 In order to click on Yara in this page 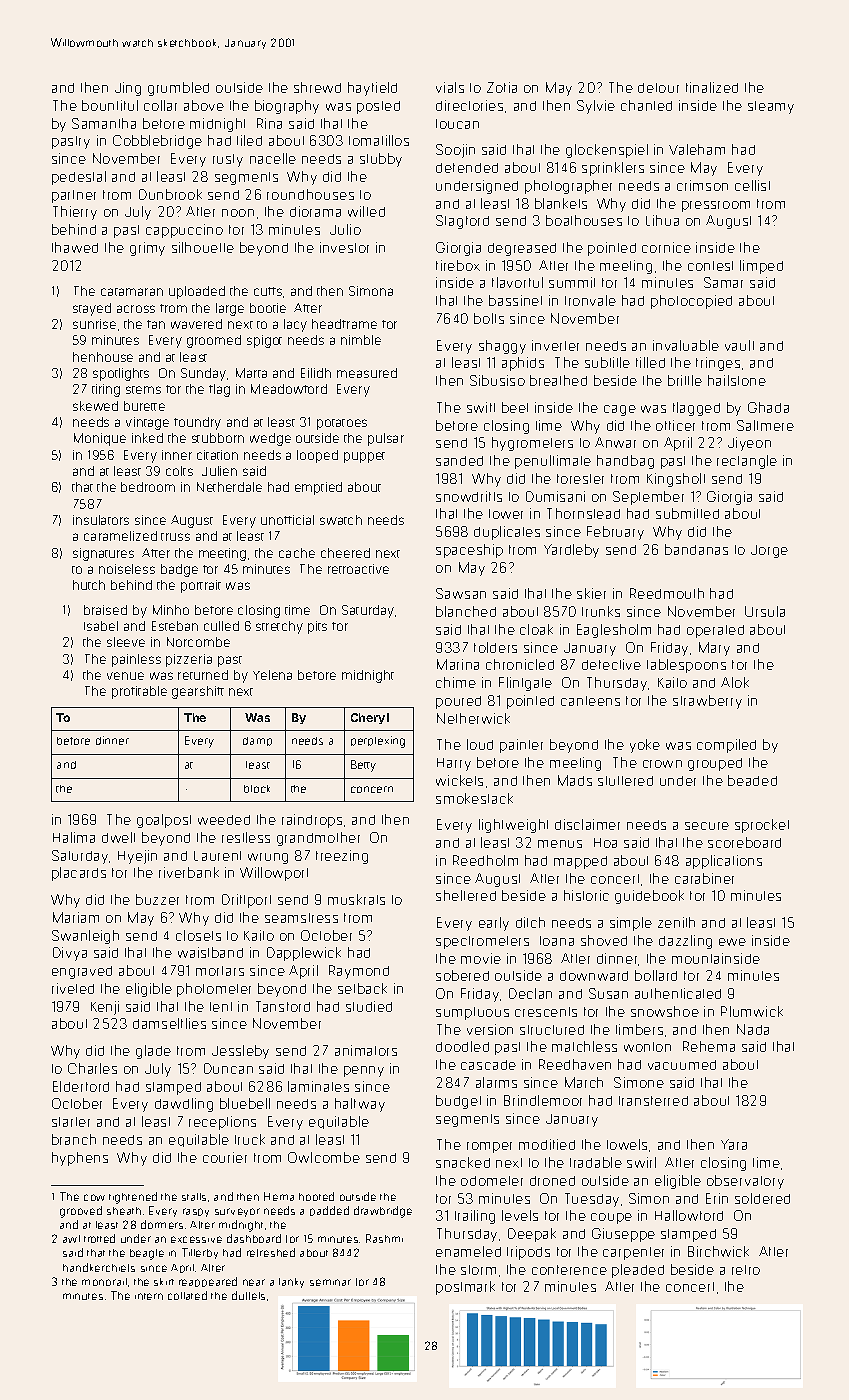, I will do `click(734, 1144)`.
